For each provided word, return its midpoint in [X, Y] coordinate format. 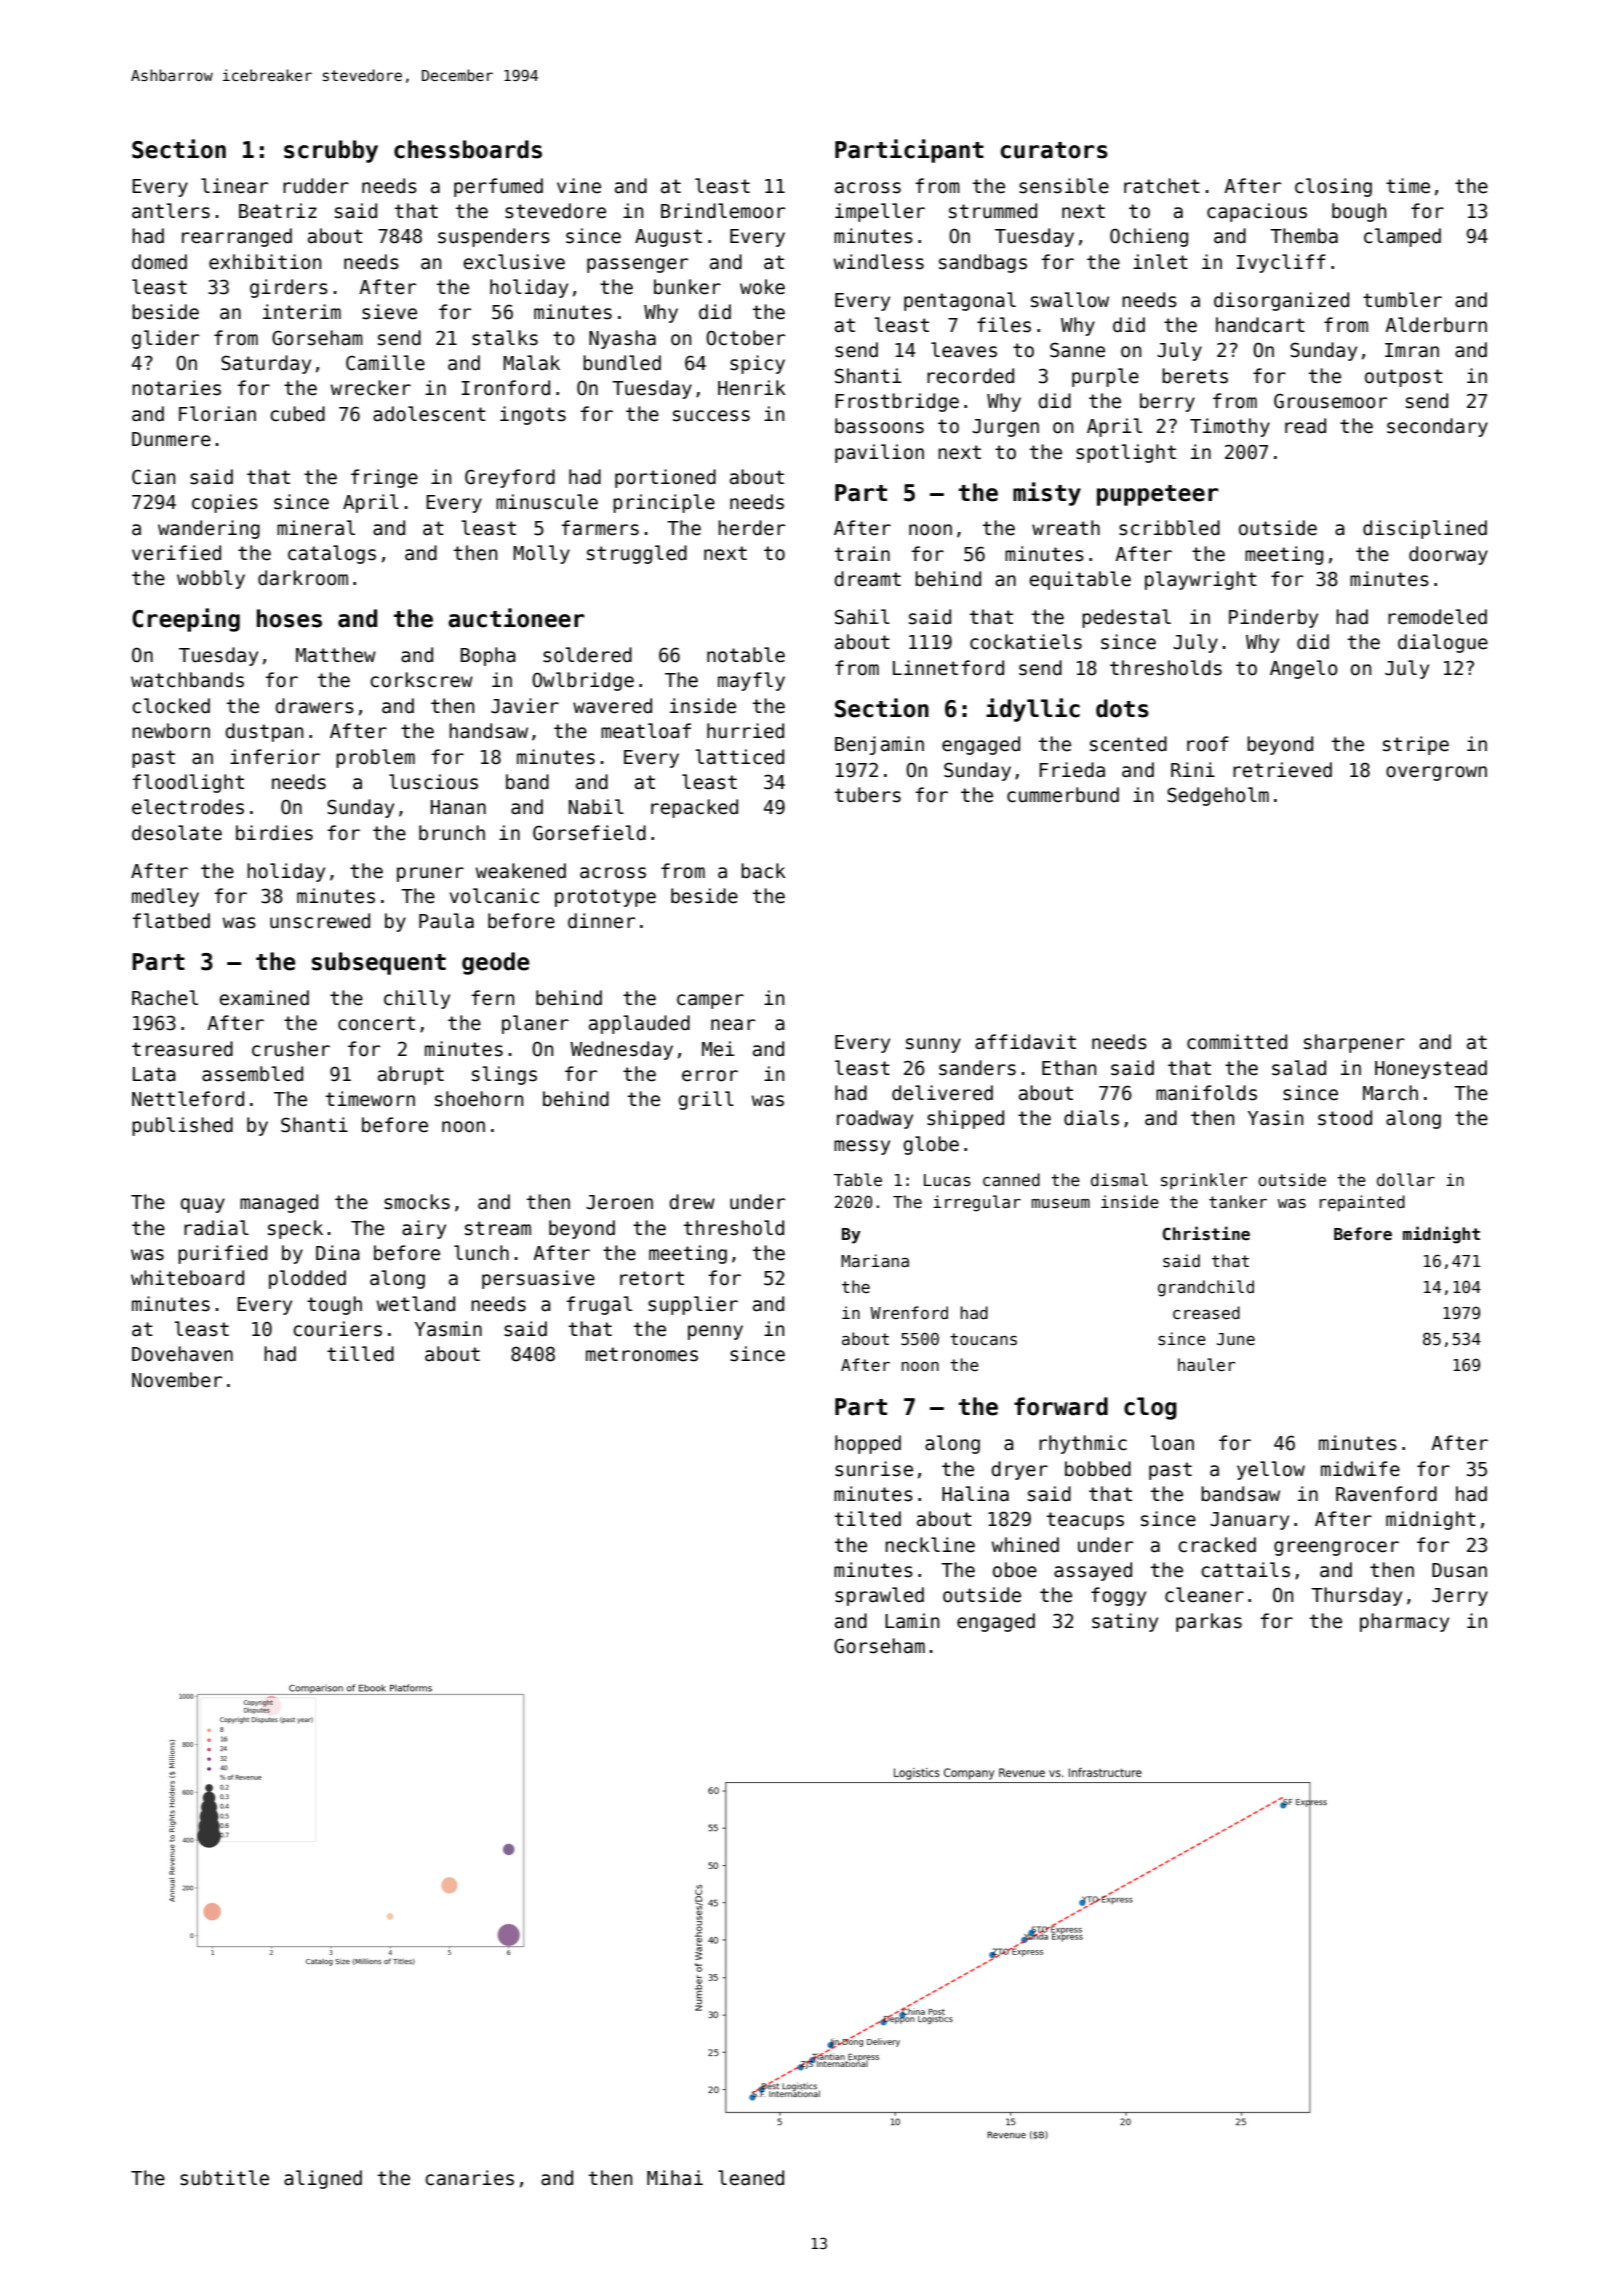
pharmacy [1404, 1622]
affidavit [1025, 1042]
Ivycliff [1281, 263]
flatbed [171, 921]
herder [751, 528]
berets [1195, 376]
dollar [1406, 1179]
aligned [323, 2179]
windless [879, 262]
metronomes [642, 1354]
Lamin [912, 1621]
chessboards [468, 149]
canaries [469, 2178]
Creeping [186, 620]
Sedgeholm [1218, 796]
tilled [360, 1354]
